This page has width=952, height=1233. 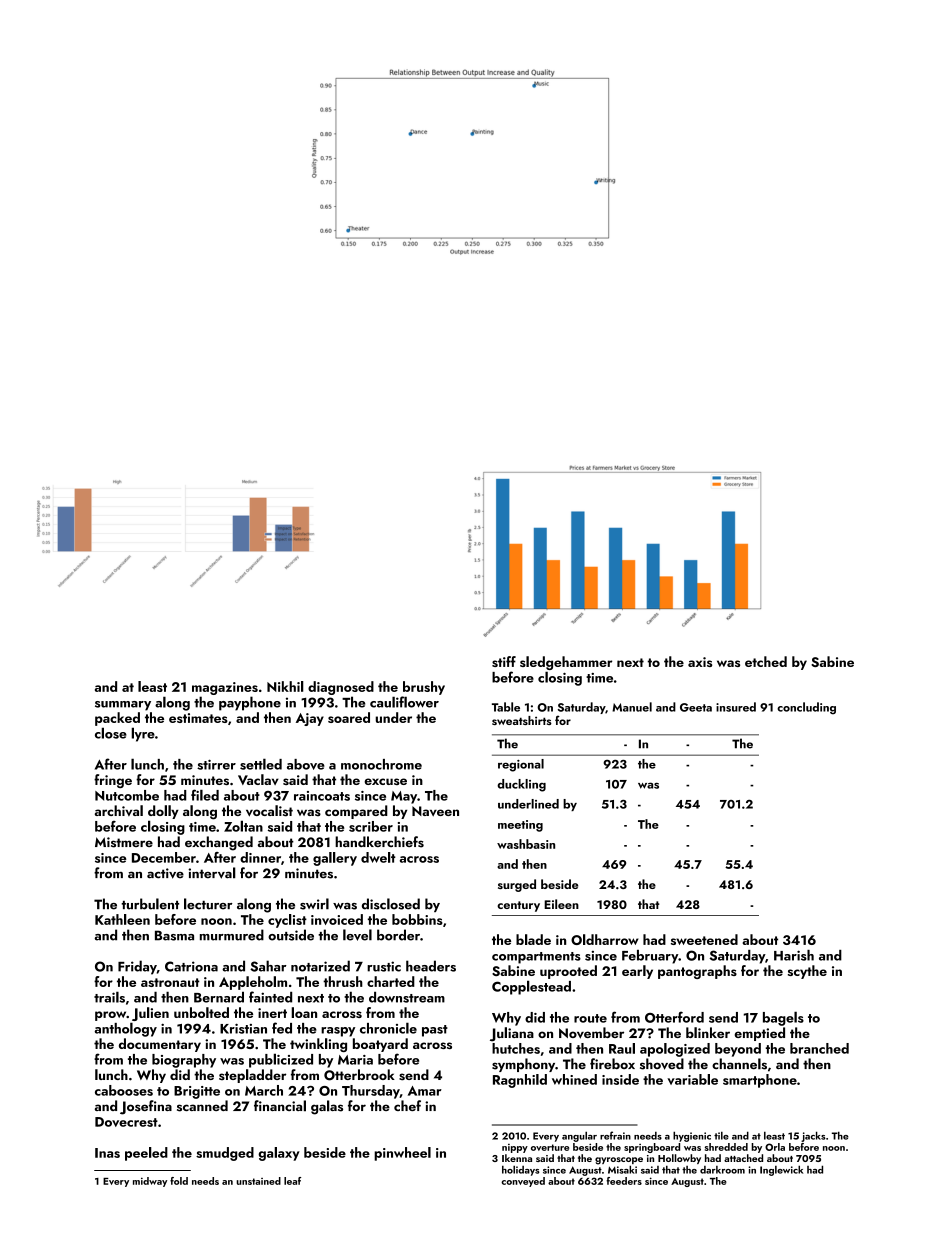 I want to click on sweetened, so click(x=704, y=939).
